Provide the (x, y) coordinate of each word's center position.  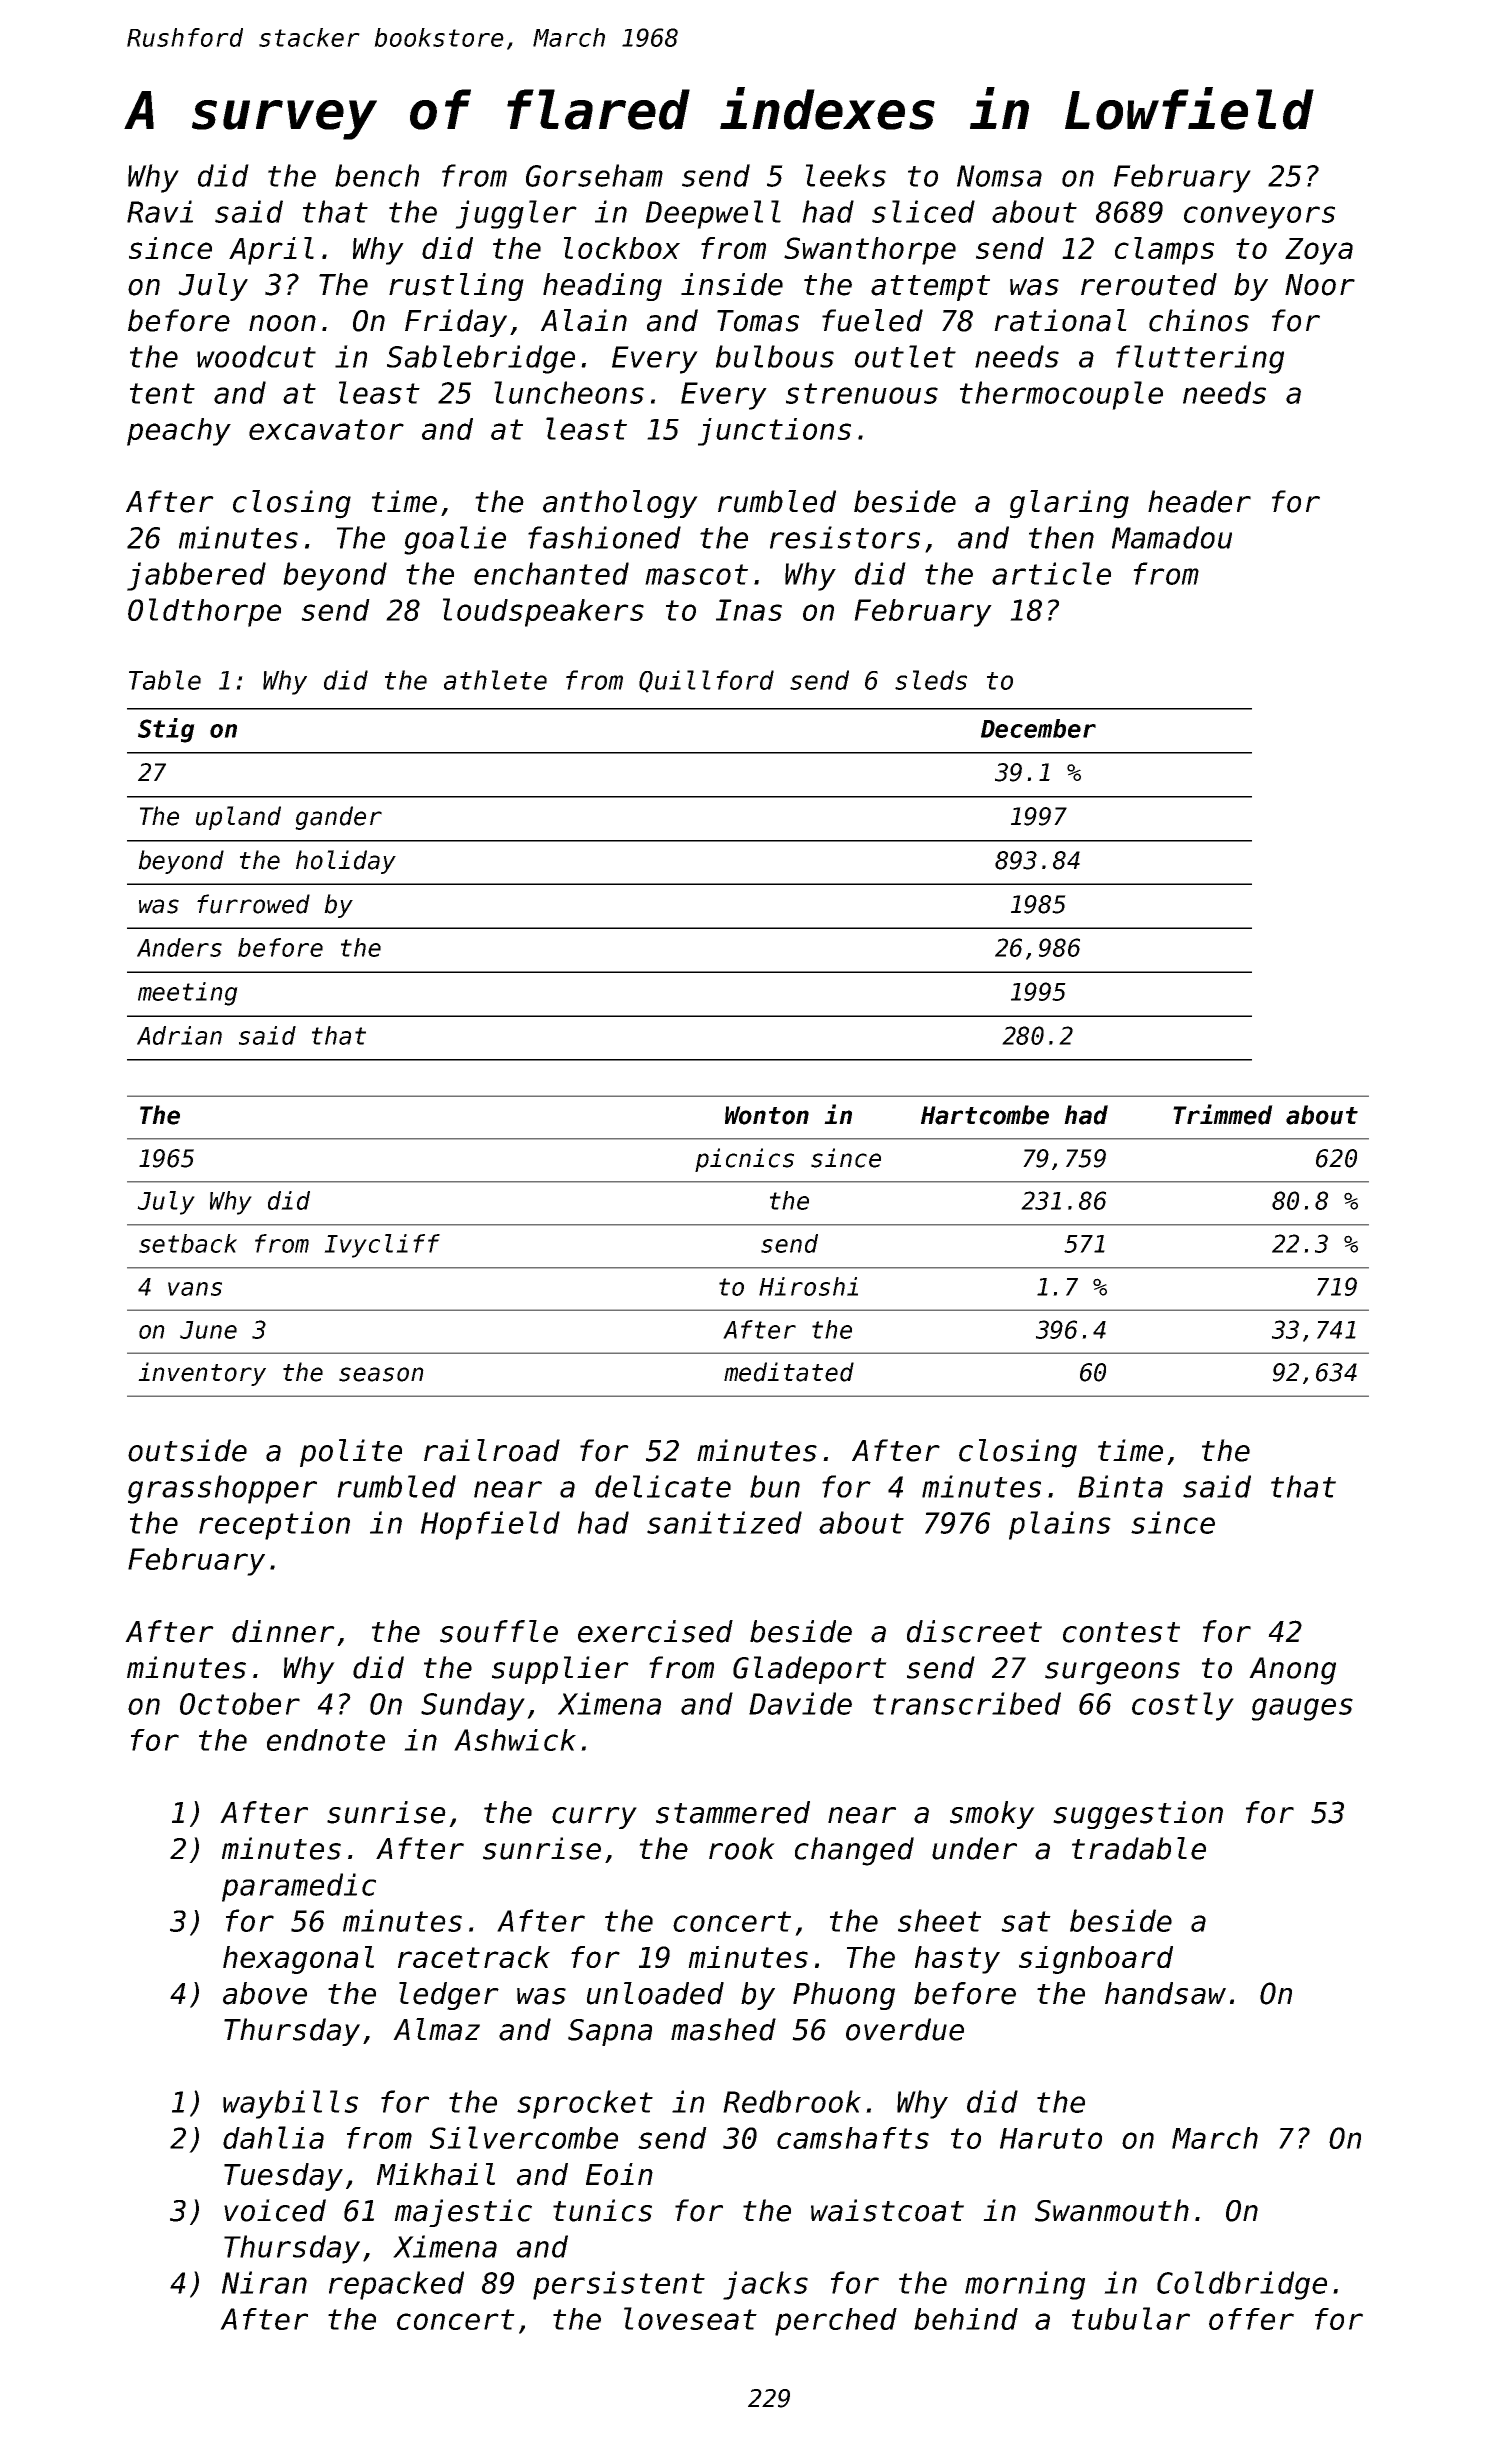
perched (836, 2322)
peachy (179, 432)
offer (1251, 2319)
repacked (396, 2285)
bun (775, 1486)
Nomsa (999, 176)
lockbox (622, 248)
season (381, 1374)
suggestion (1138, 1815)
